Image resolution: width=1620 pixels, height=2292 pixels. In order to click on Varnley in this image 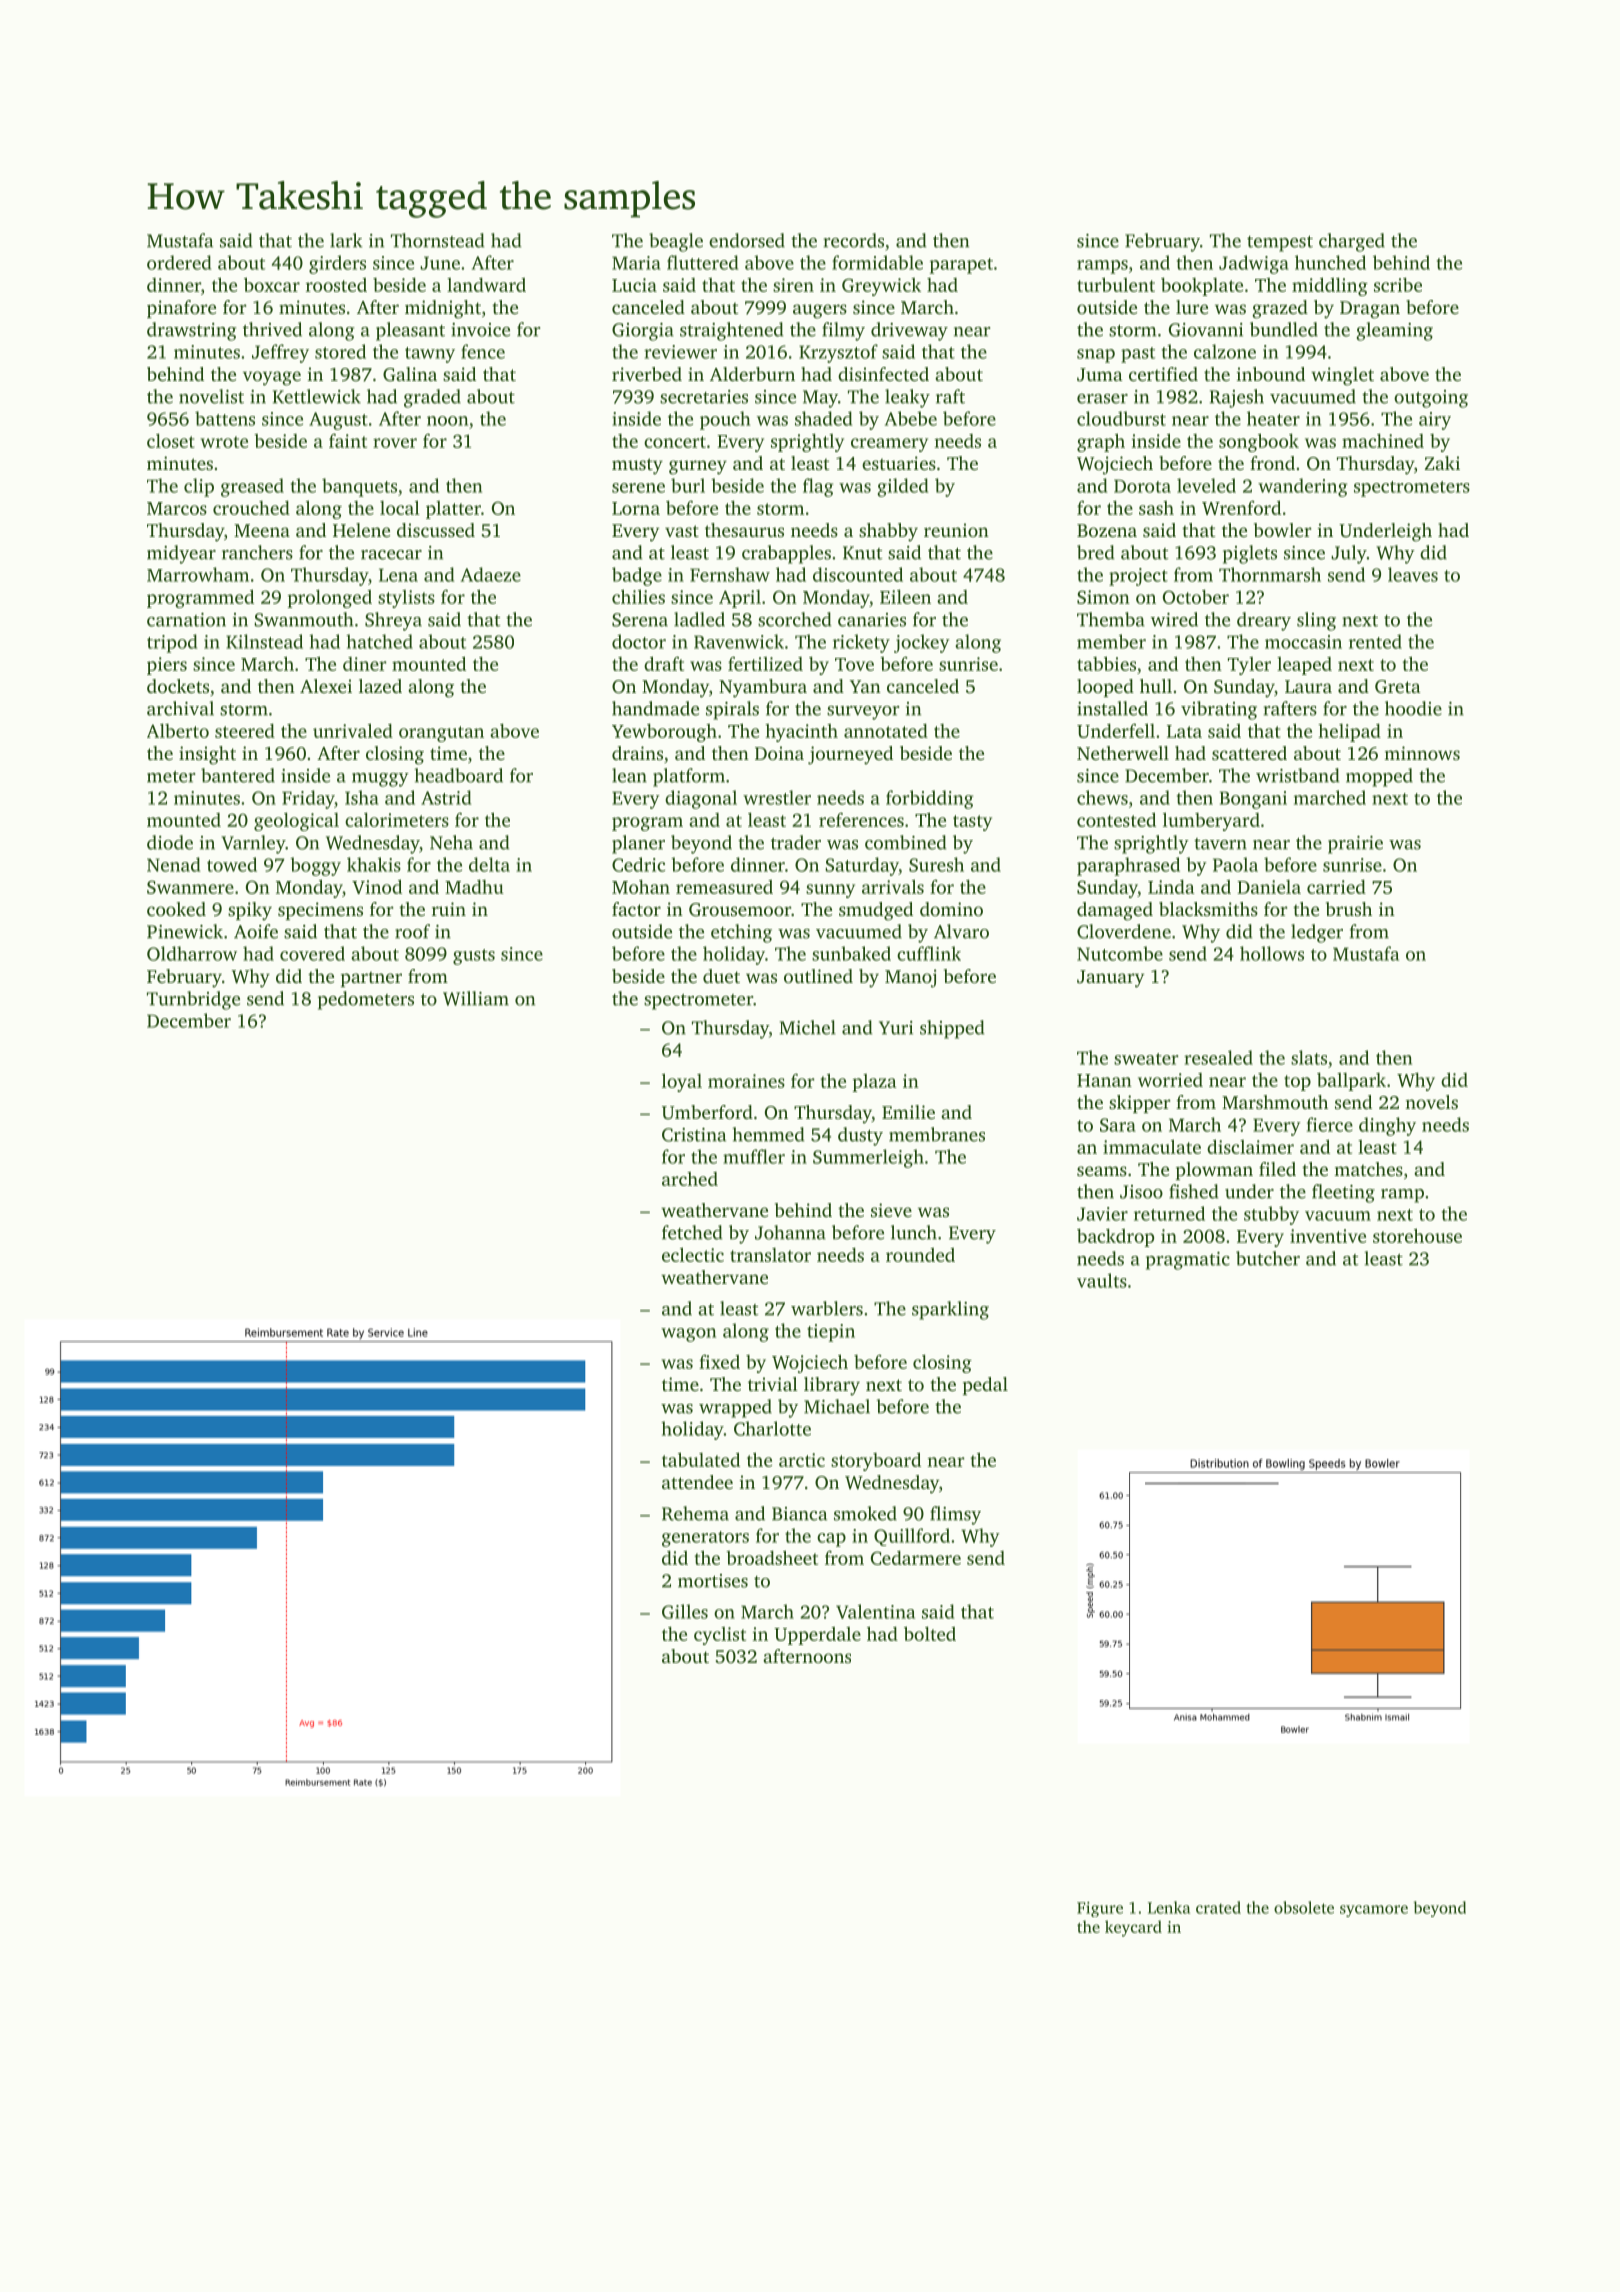, I will do `click(253, 844)`.
